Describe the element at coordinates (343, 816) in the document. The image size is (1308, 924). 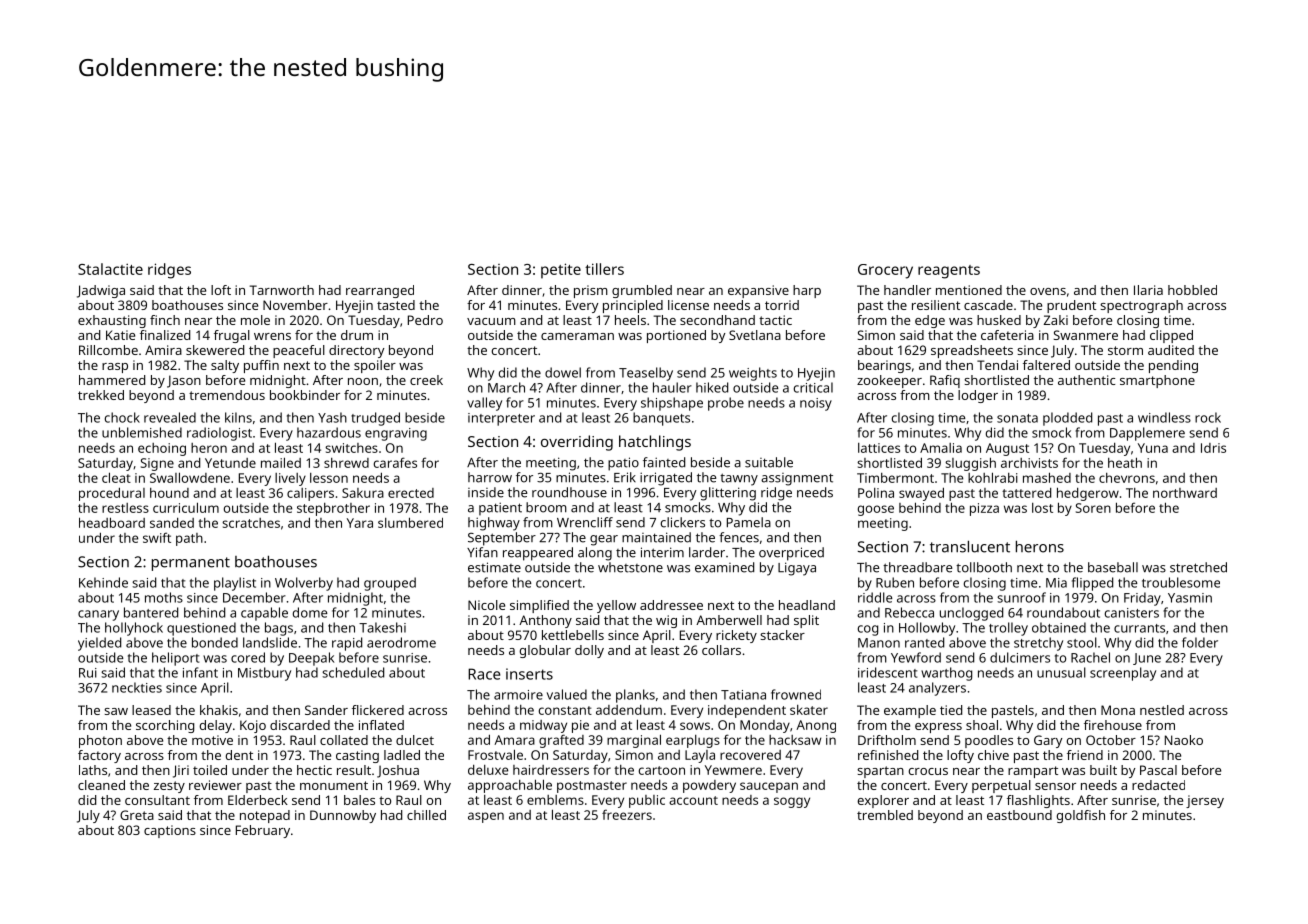
I see `Dunnowby` at that location.
